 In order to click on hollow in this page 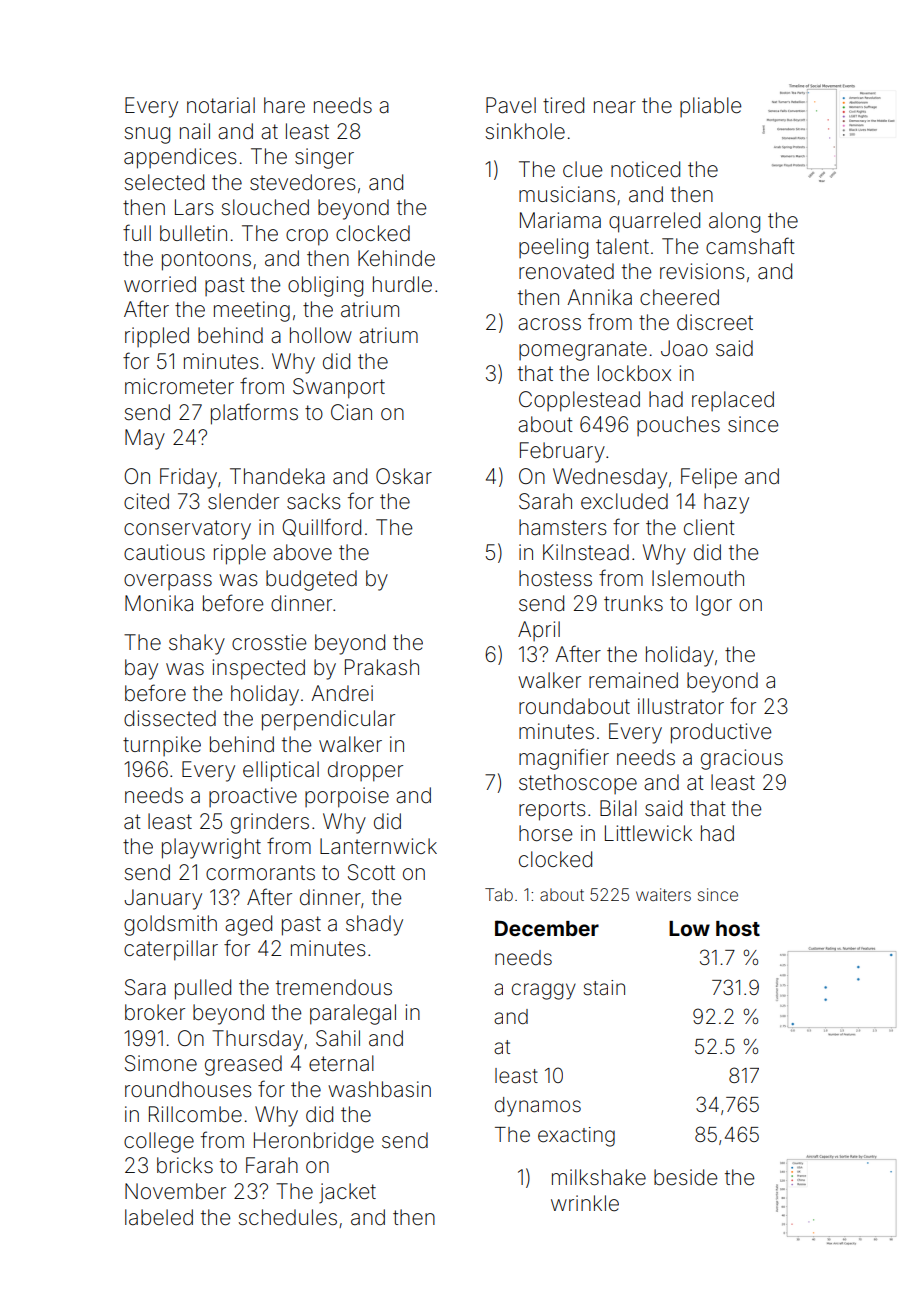, I will do `click(321, 335)`.
